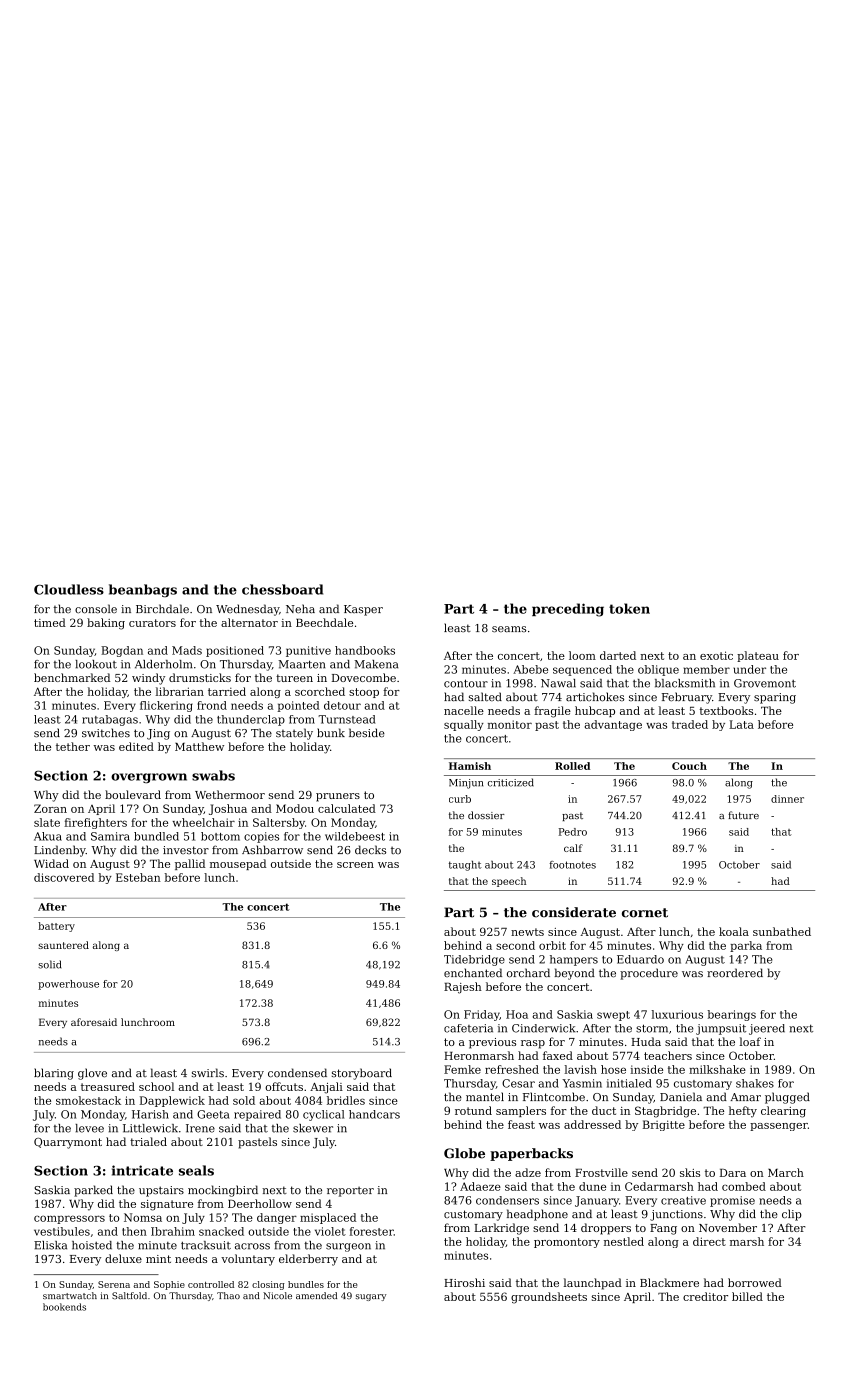 The width and height of the screenshot is (849, 1400). What do you see at coordinates (92, 1074) in the screenshot?
I see `glove` at bounding box center [92, 1074].
